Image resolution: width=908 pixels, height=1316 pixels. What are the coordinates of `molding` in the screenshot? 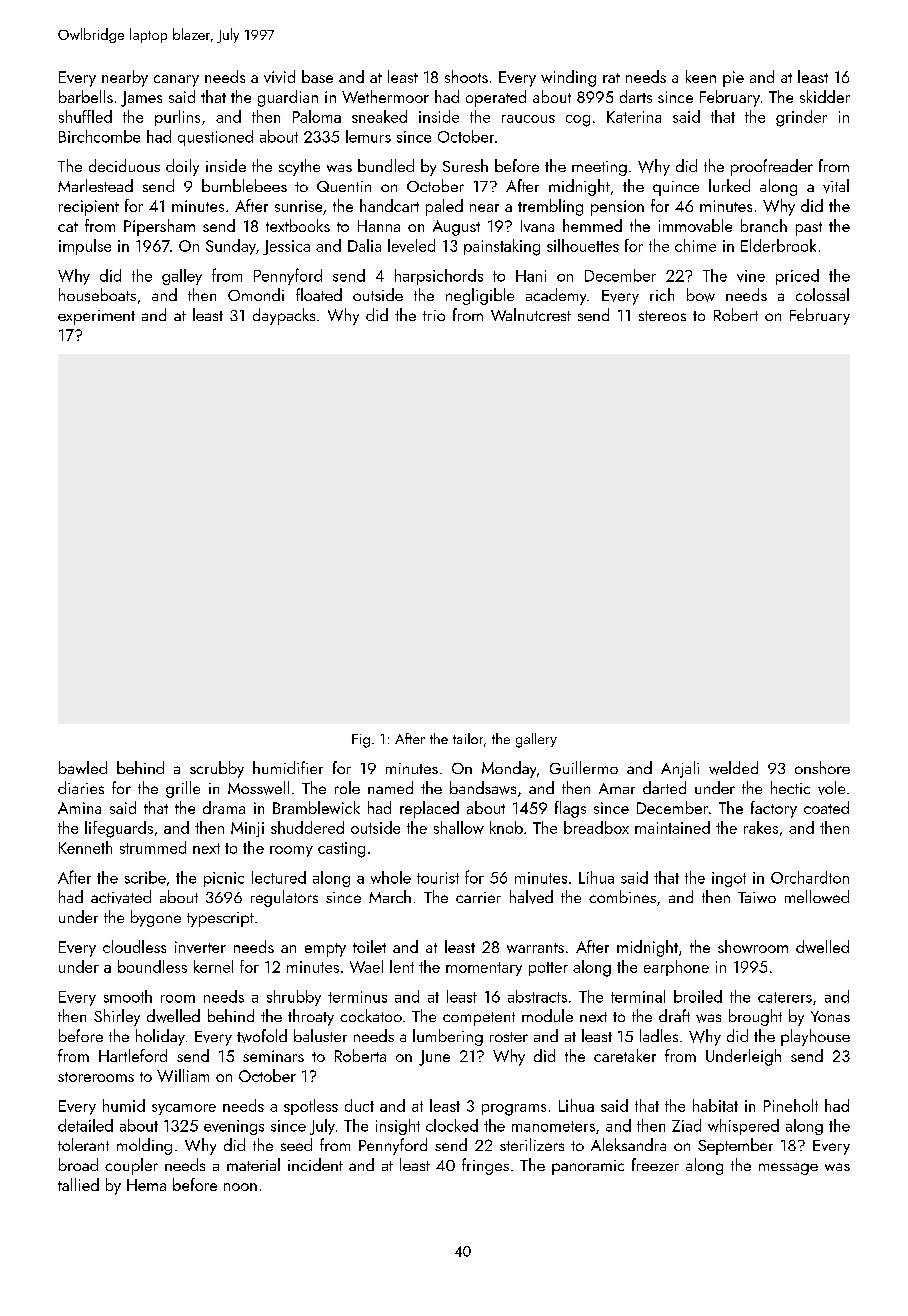 It's located at (144, 1146).
